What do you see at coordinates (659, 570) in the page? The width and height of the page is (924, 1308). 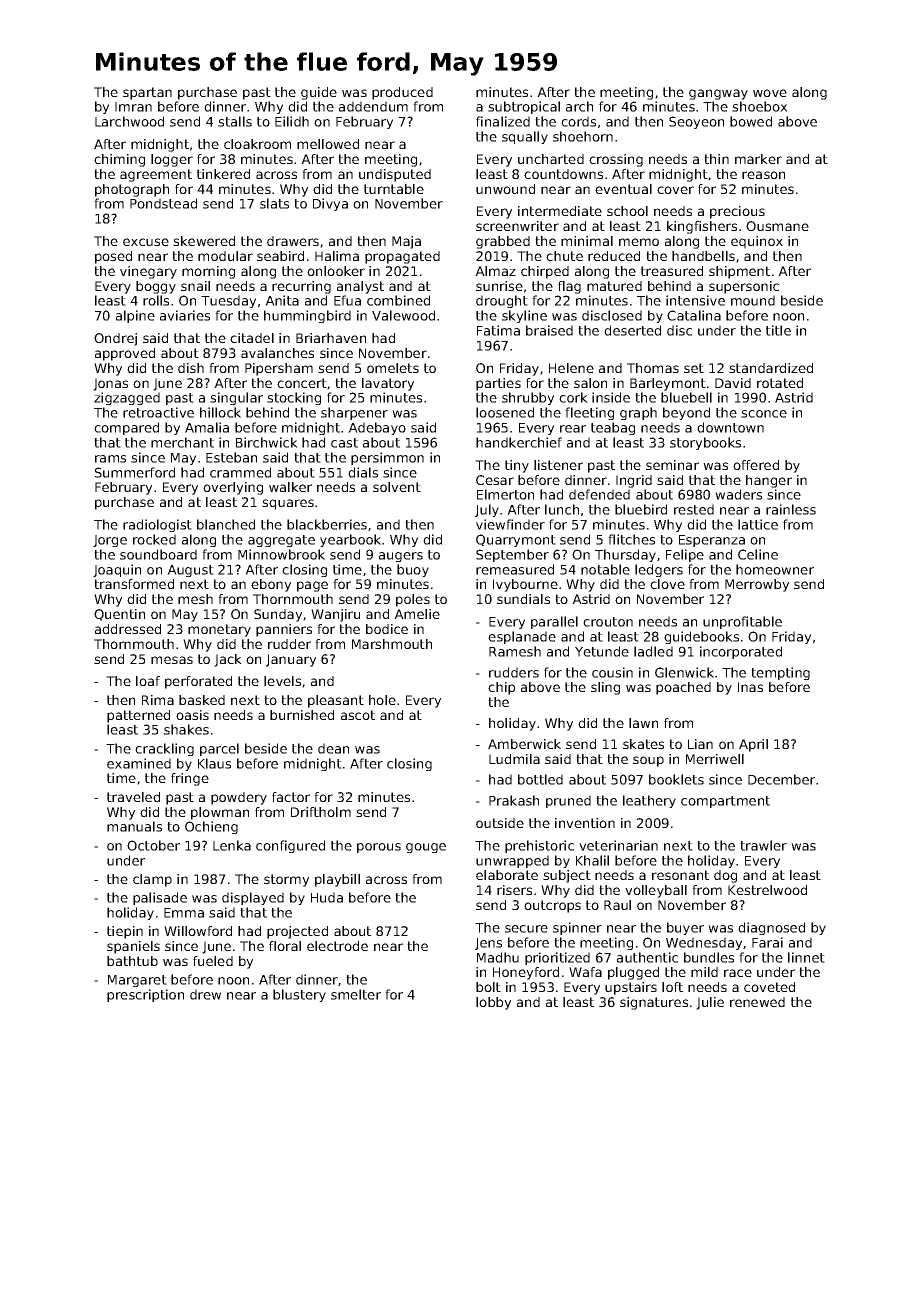 I see `ledgers` at bounding box center [659, 570].
